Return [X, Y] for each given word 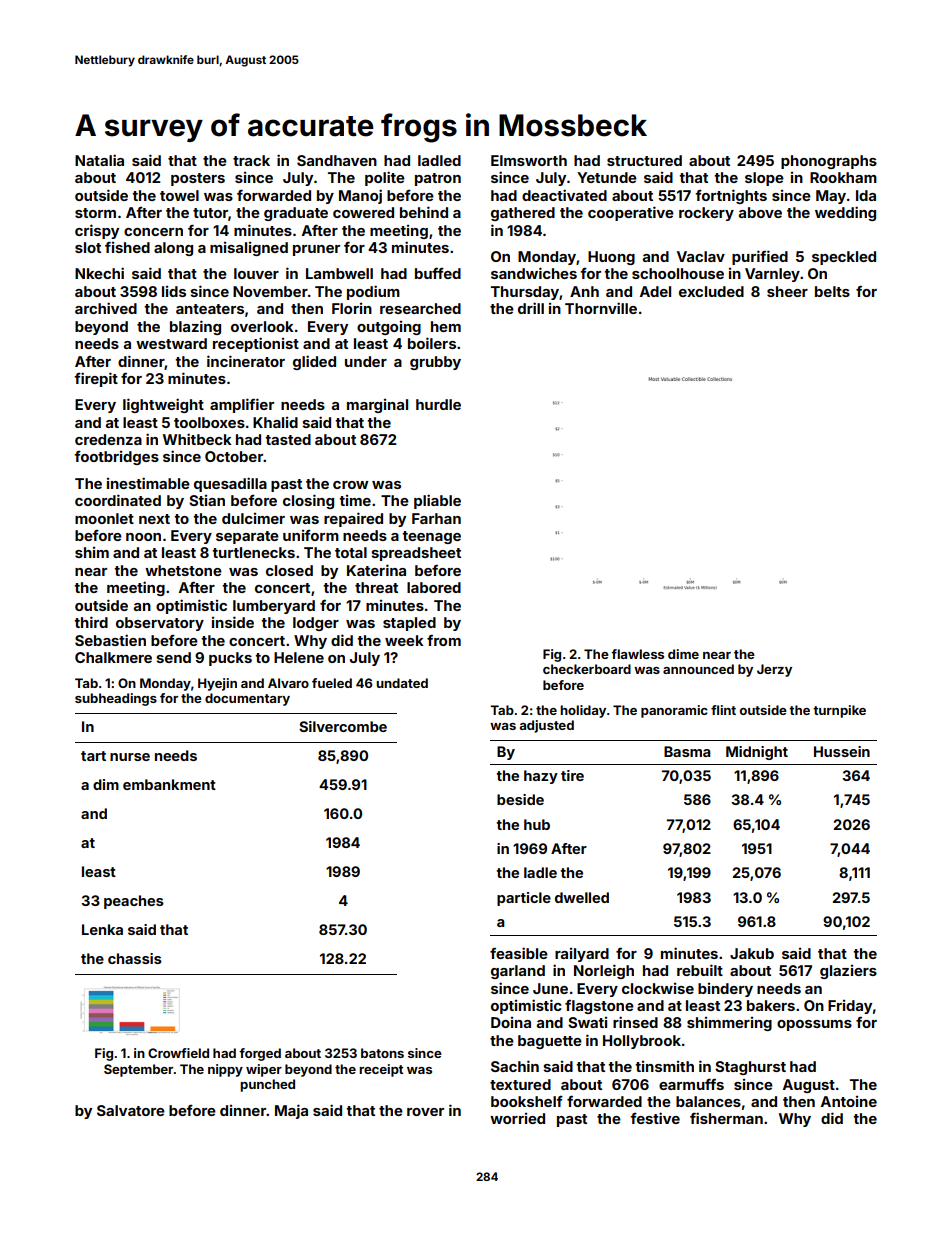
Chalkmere [113, 657]
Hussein [842, 751]
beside [520, 799]
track [251, 160]
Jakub [752, 953]
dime [683, 654]
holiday [583, 711]
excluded [711, 291]
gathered [523, 214]
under [366, 361]
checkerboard [587, 669]
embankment [169, 784]
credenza [108, 439]
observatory [160, 624]
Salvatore [131, 1110]
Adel [655, 291]
